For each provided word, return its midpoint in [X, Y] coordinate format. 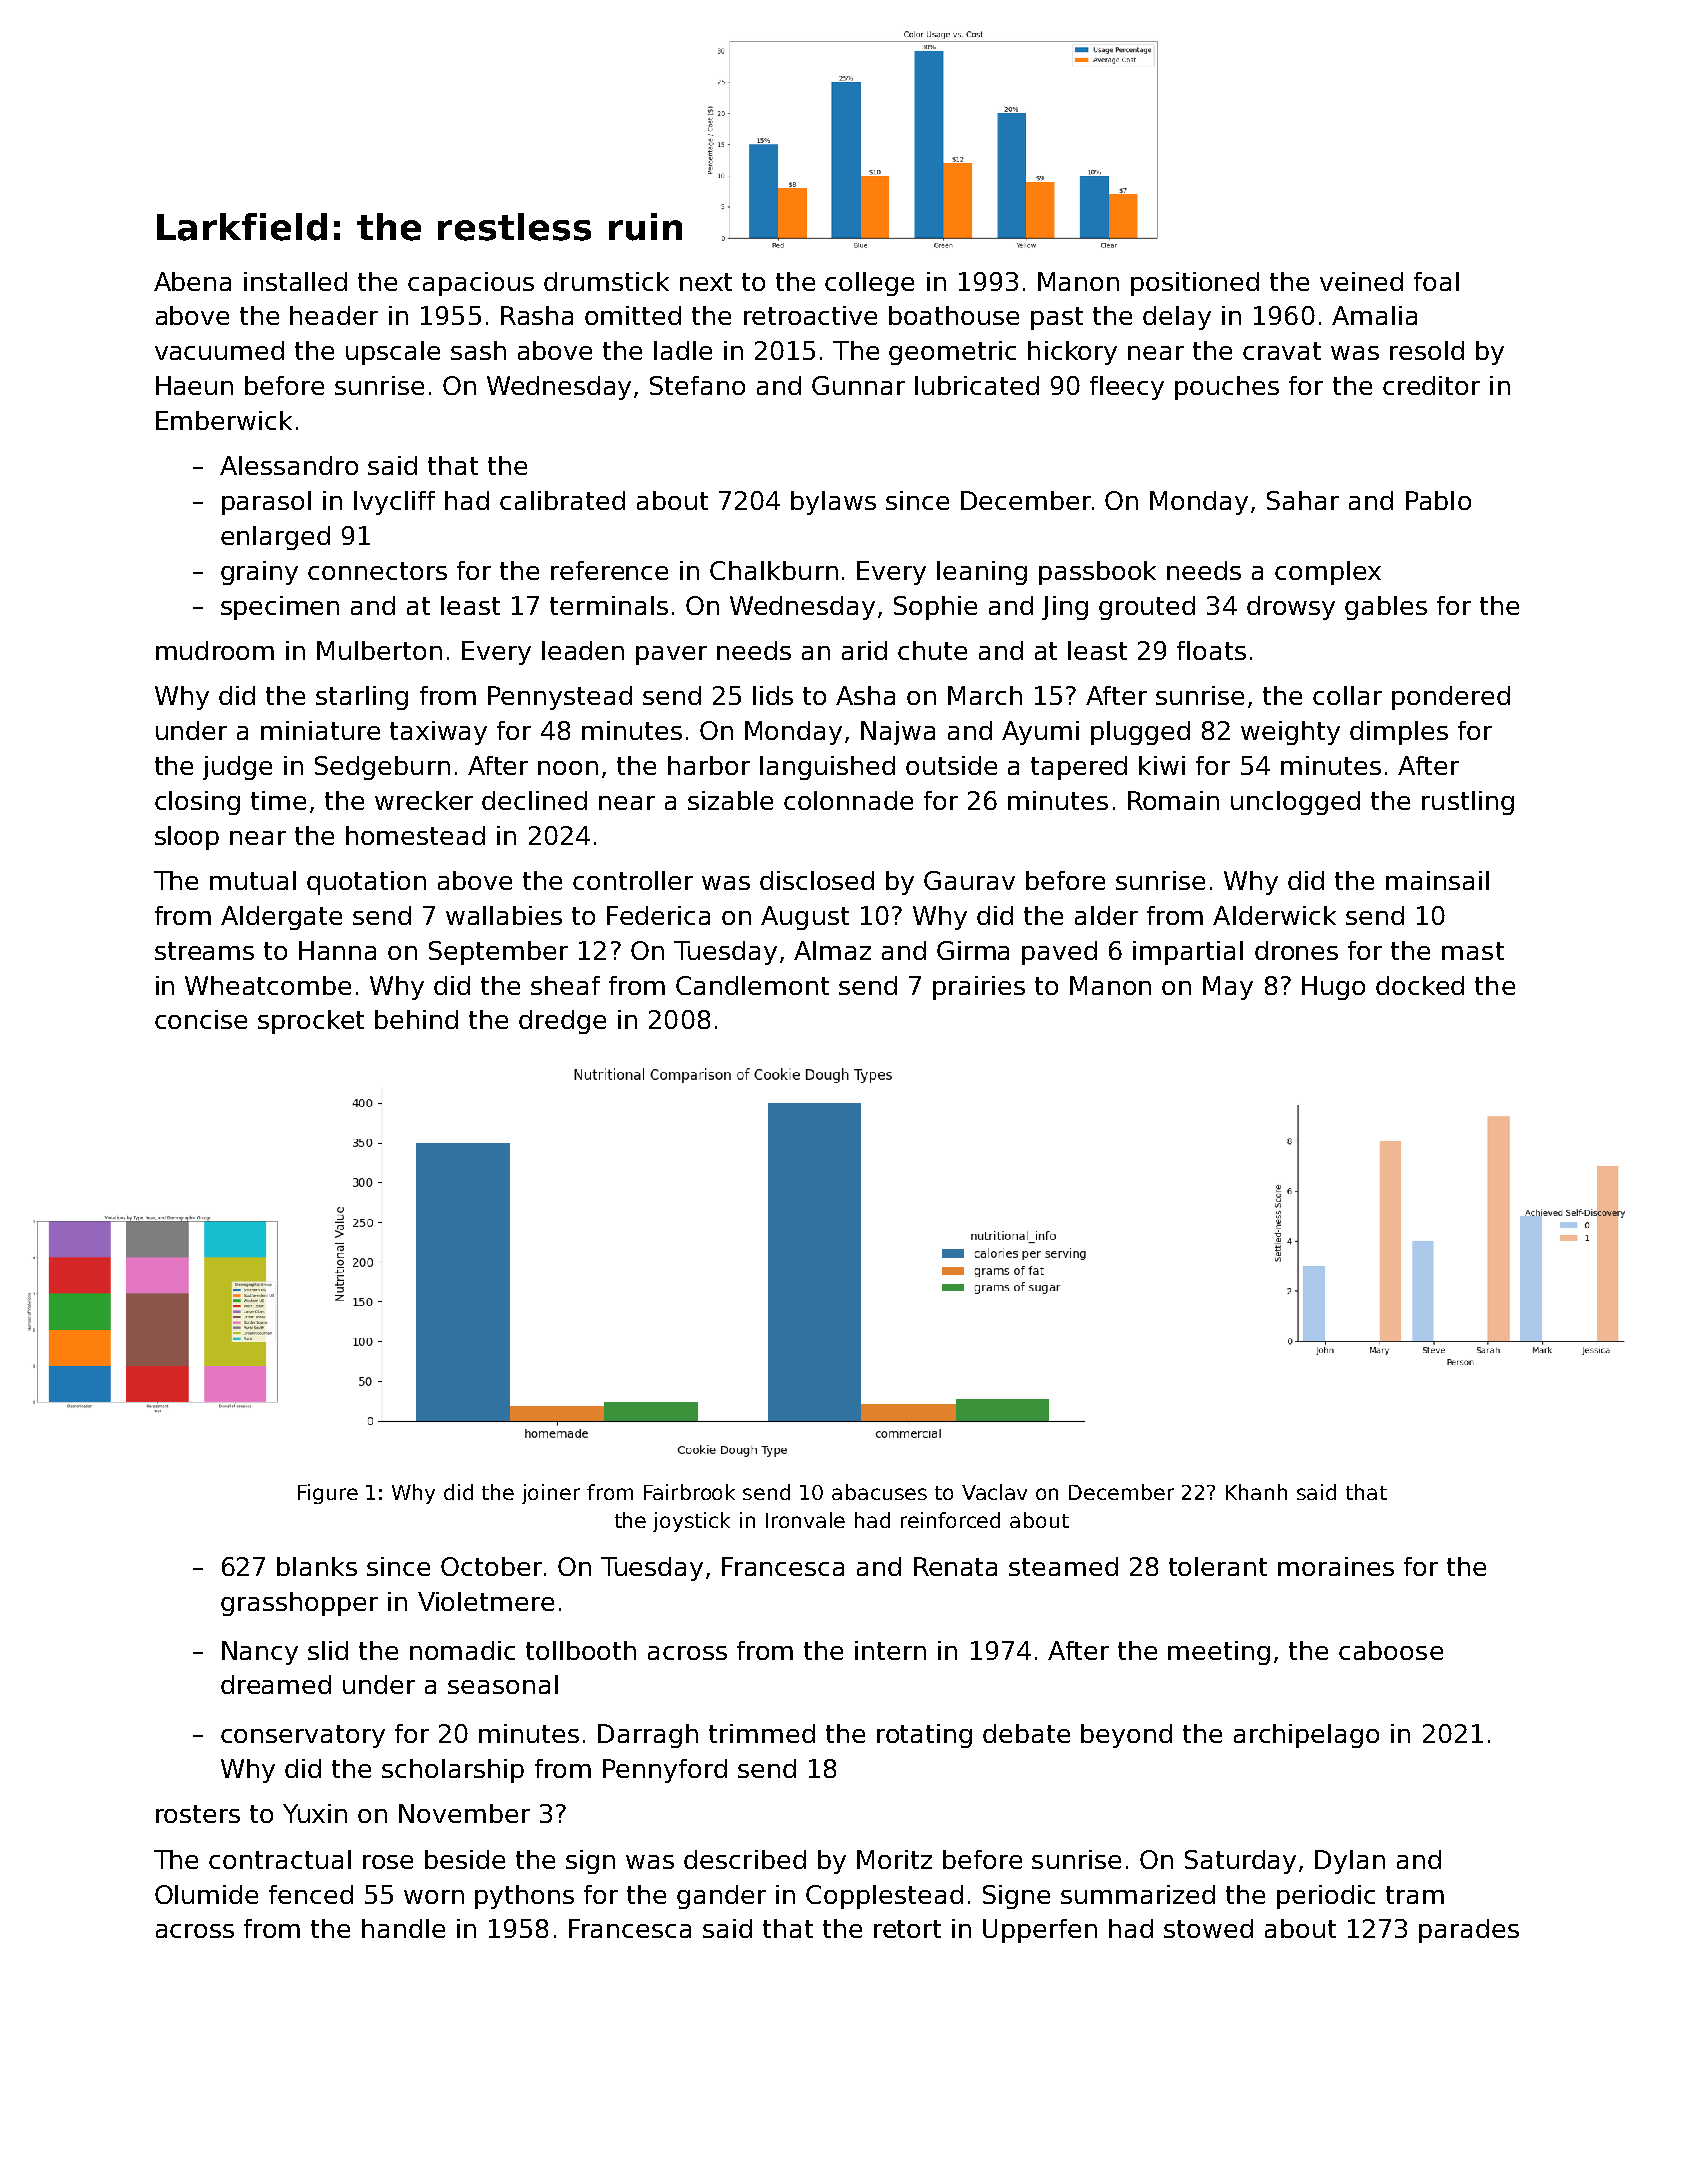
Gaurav [969, 880]
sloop [187, 838]
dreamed [276, 1684]
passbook [1097, 573]
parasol [266, 503]
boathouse [954, 315]
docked [1420, 985]
